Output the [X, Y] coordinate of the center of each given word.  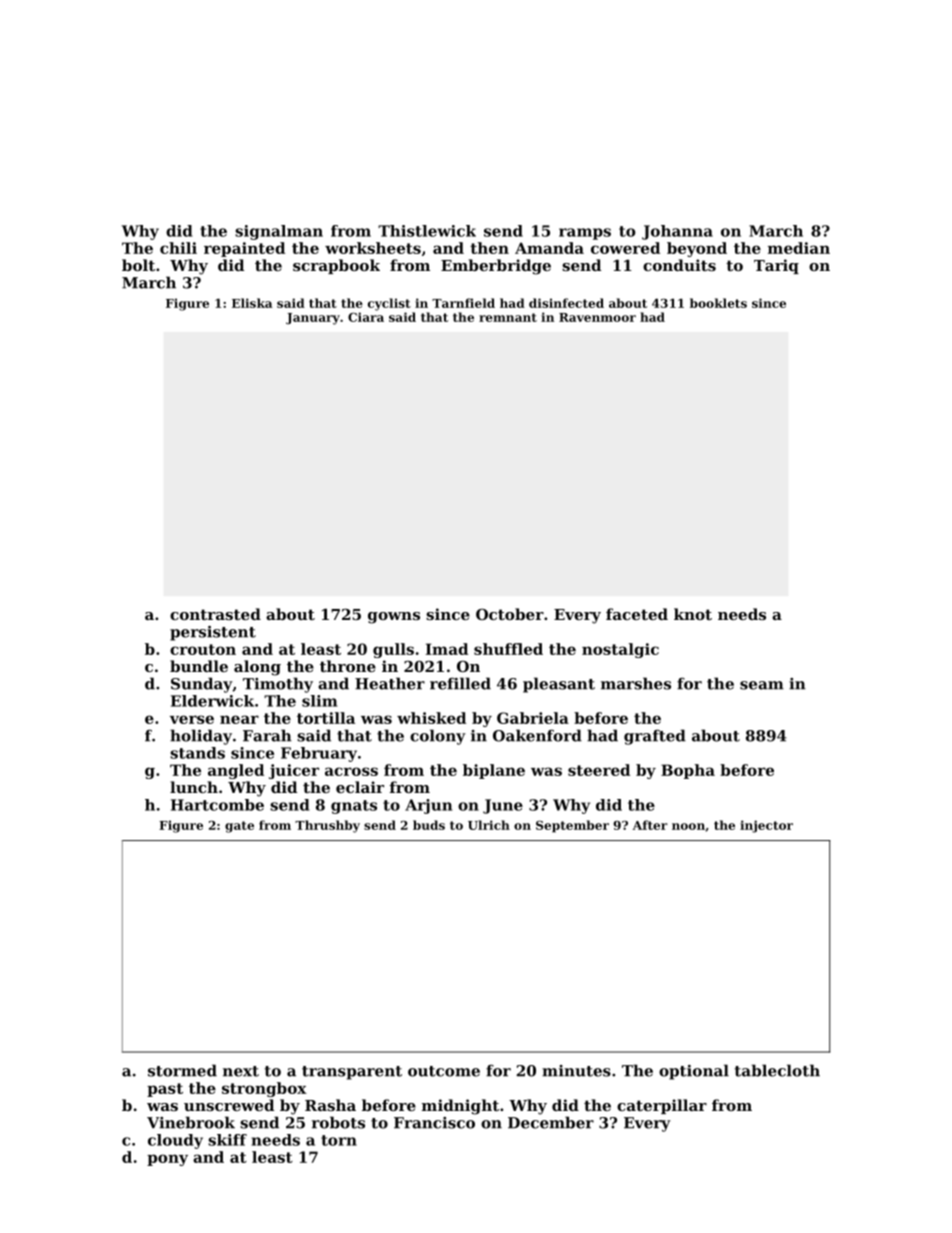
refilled [460, 683]
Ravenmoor [597, 317]
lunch [194, 787]
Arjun [428, 806]
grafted [655, 737]
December [551, 1122]
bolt [138, 265]
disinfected [566, 303]
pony [167, 1160]
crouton [203, 649]
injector [766, 826]
